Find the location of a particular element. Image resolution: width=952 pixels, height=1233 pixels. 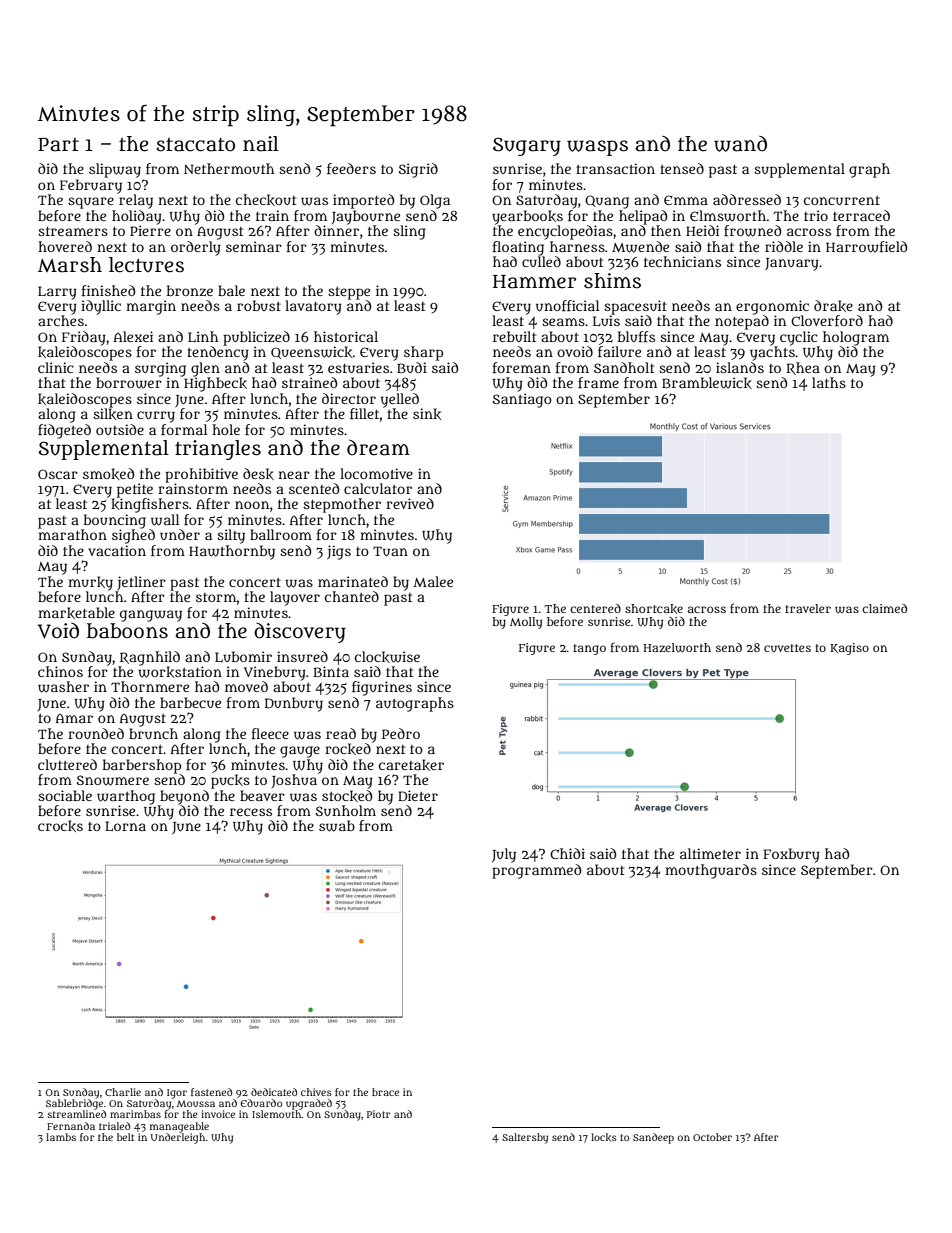

Sandeep is located at coordinates (653, 1138).
